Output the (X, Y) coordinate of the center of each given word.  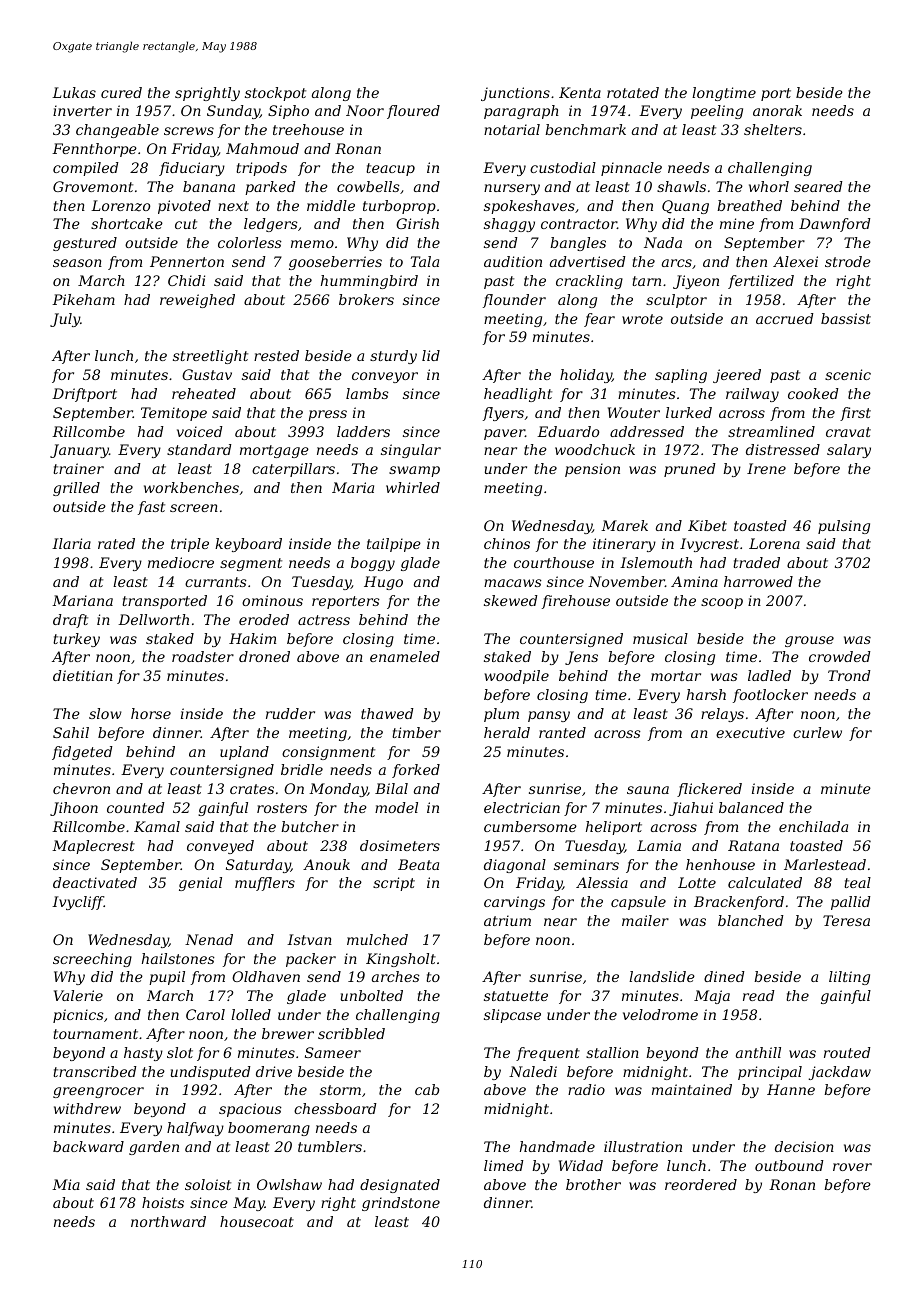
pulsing (844, 527)
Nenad (209, 939)
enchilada (813, 826)
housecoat (257, 1221)
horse (151, 713)
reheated (204, 393)
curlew (817, 732)
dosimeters (400, 845)
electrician (522, 807)
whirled (413, 487)
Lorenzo (120, 206)
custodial (563, 167)
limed (504, 1165)
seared (818, 186)
